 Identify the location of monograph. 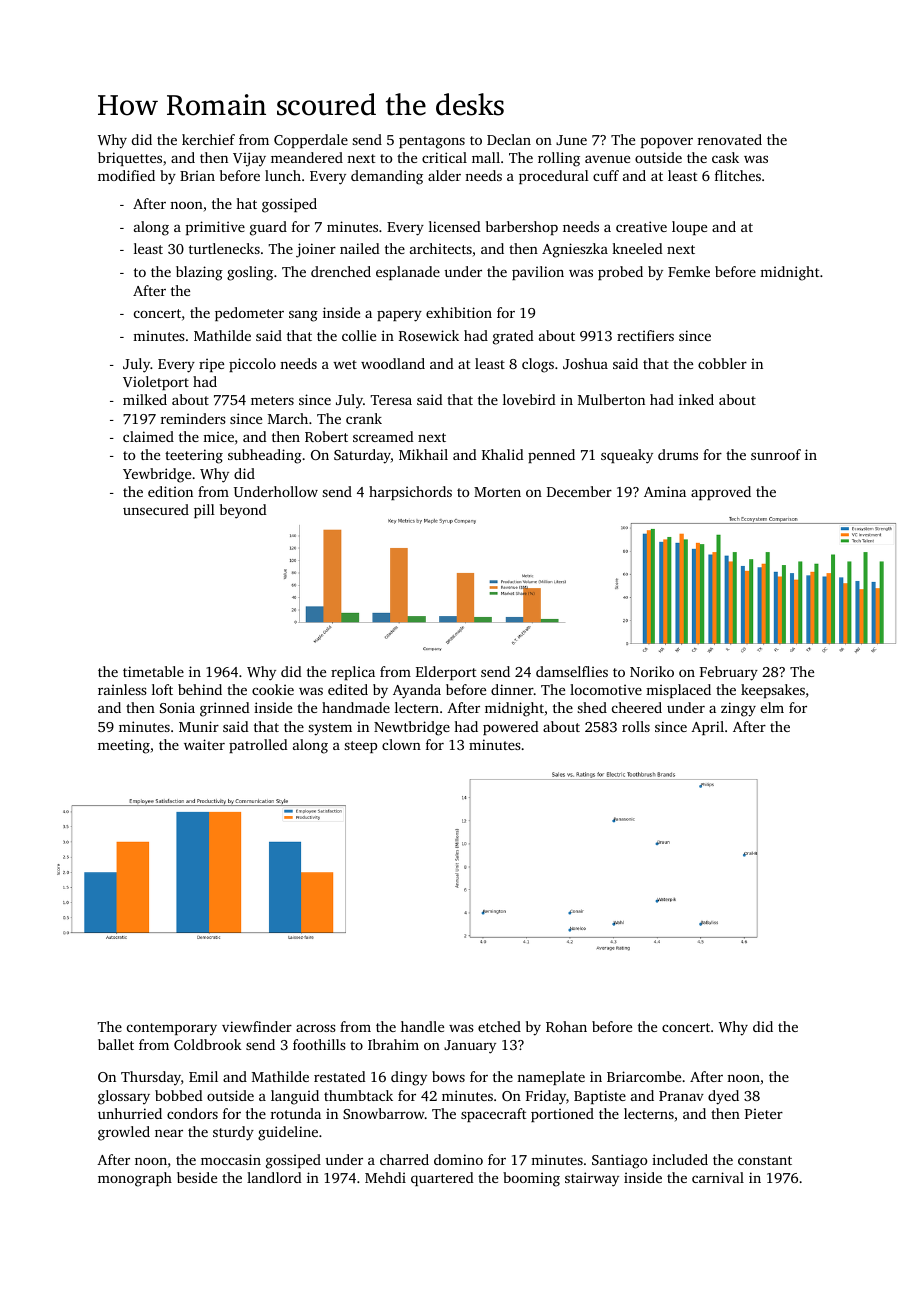
(135, 1179).
